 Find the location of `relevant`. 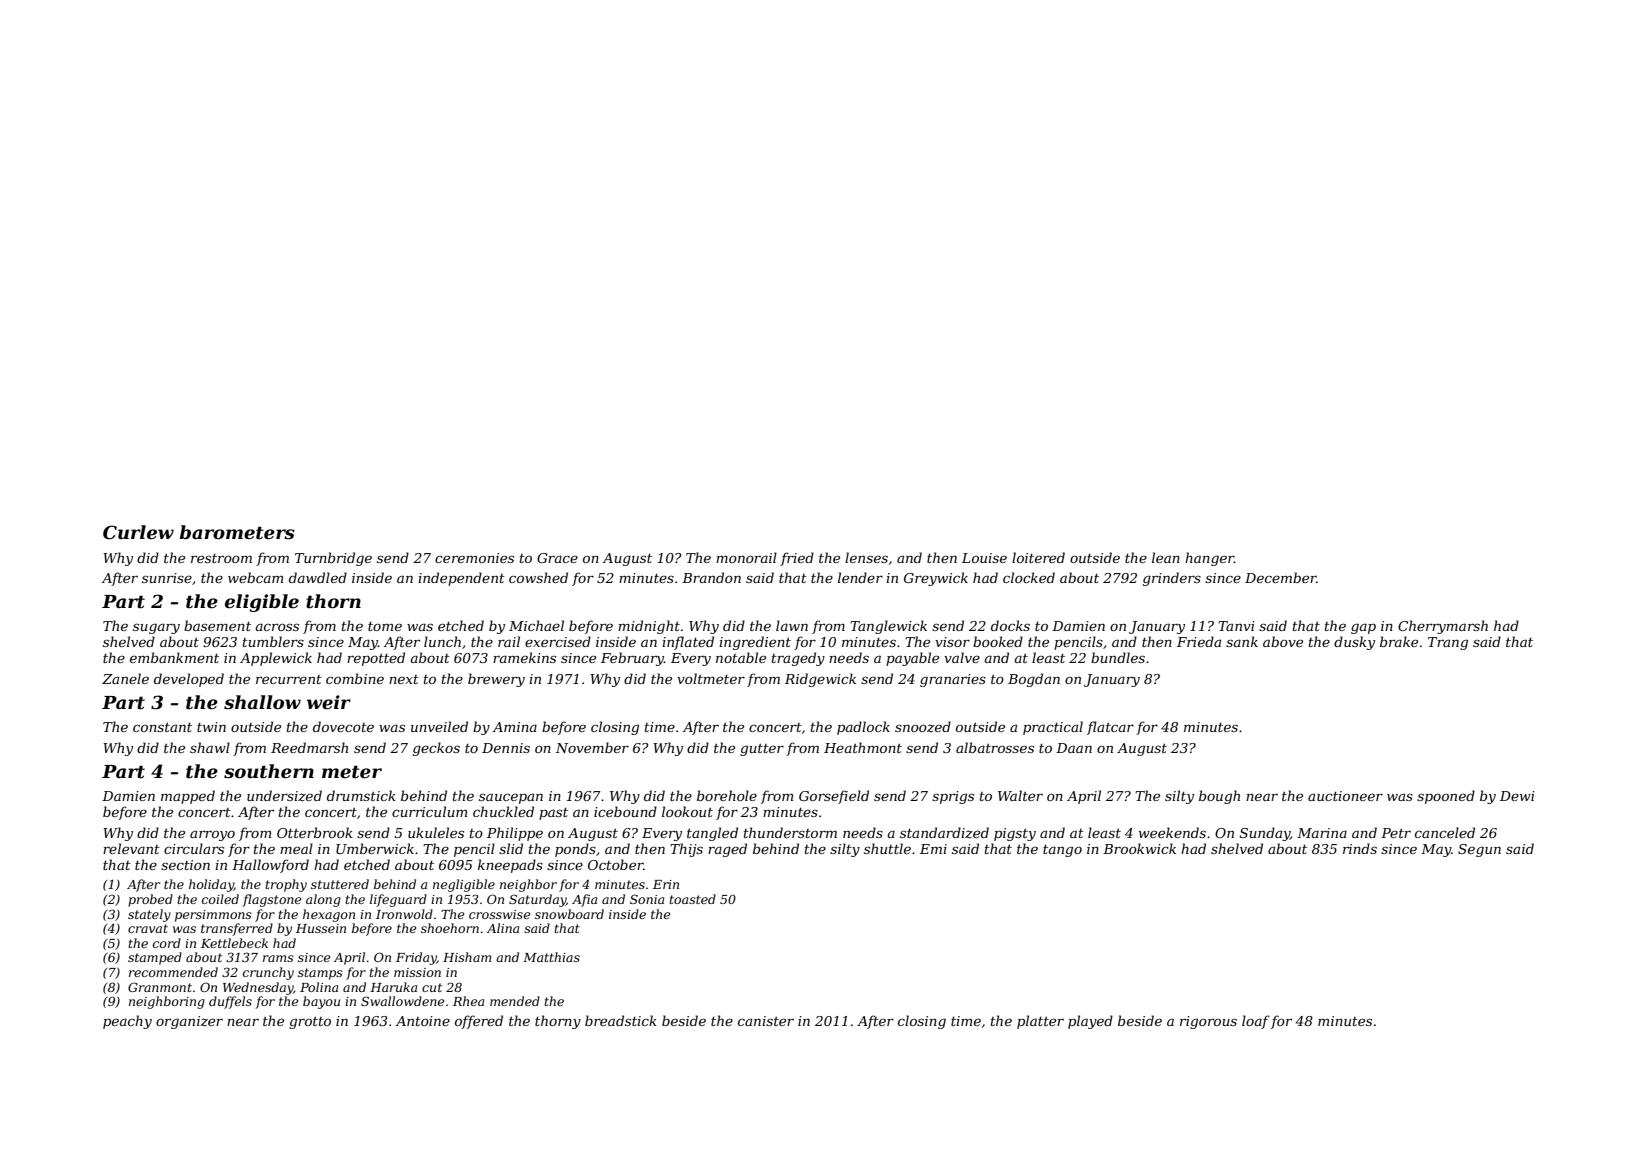

relevant is located at coordinates (131, 848).
